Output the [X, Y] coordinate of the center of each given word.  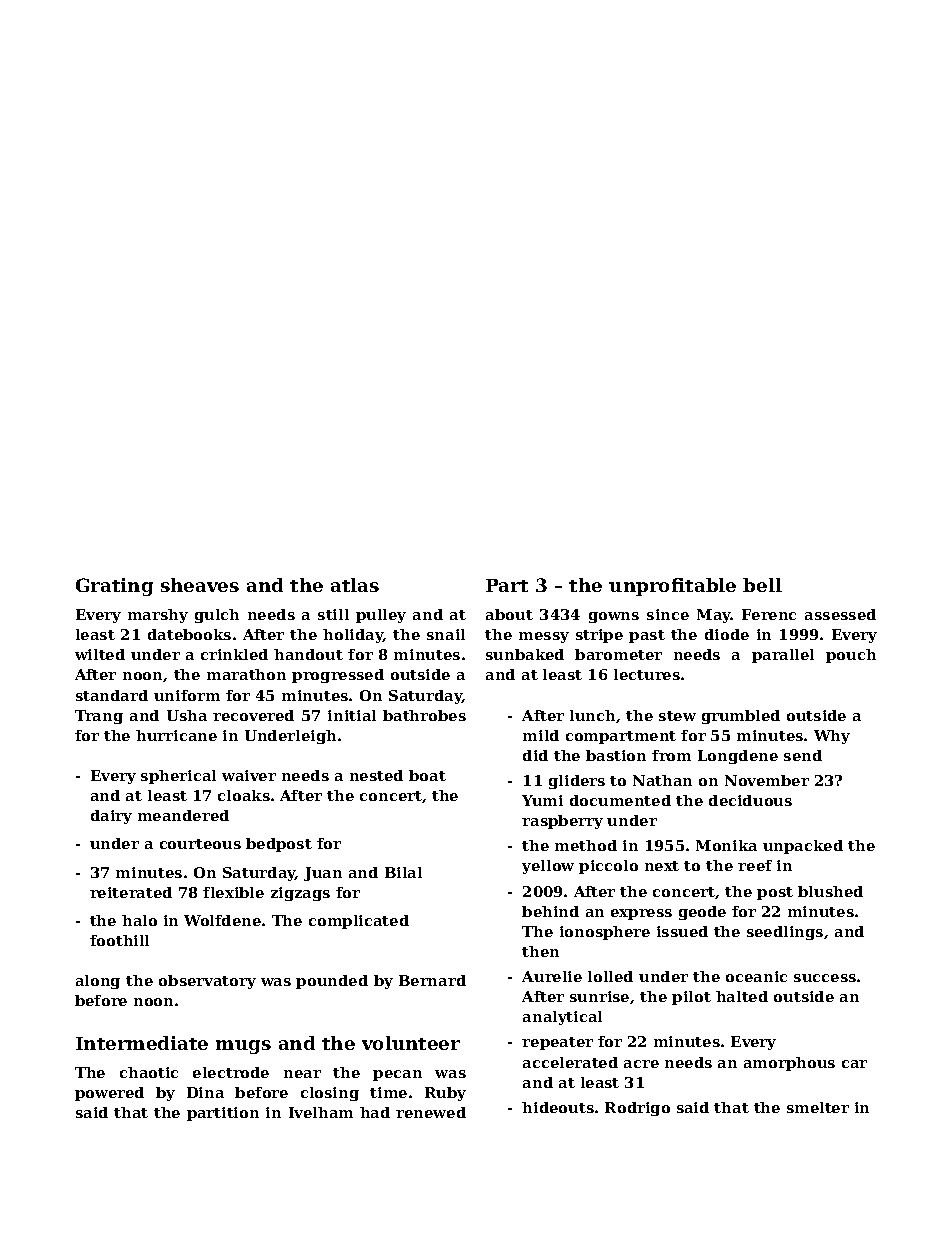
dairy [111, 817]
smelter [818, 1107]
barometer [618, 654]
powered [109, 1094]
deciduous [750, 800]
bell [762, 585]
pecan [397, 1075]
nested [376, 775]
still [333, 614]
